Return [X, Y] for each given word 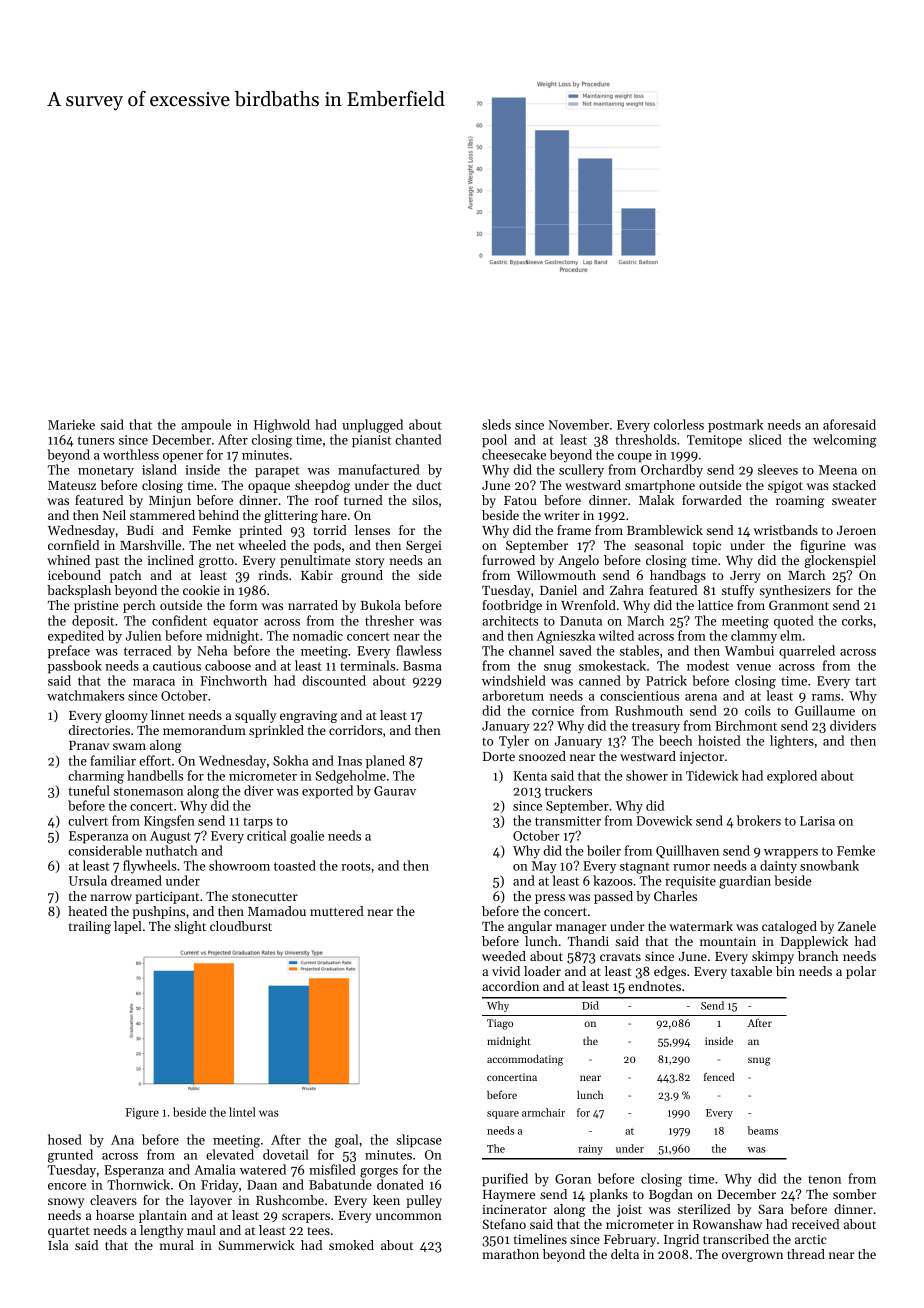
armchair [543, 1112]
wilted [616, 635]
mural [177, 1245]
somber [854, 1194]
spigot [785, 487]
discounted [334, 680]
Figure [142, 1114]
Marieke [71, 424]
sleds [496, 424]
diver [259, 790]
